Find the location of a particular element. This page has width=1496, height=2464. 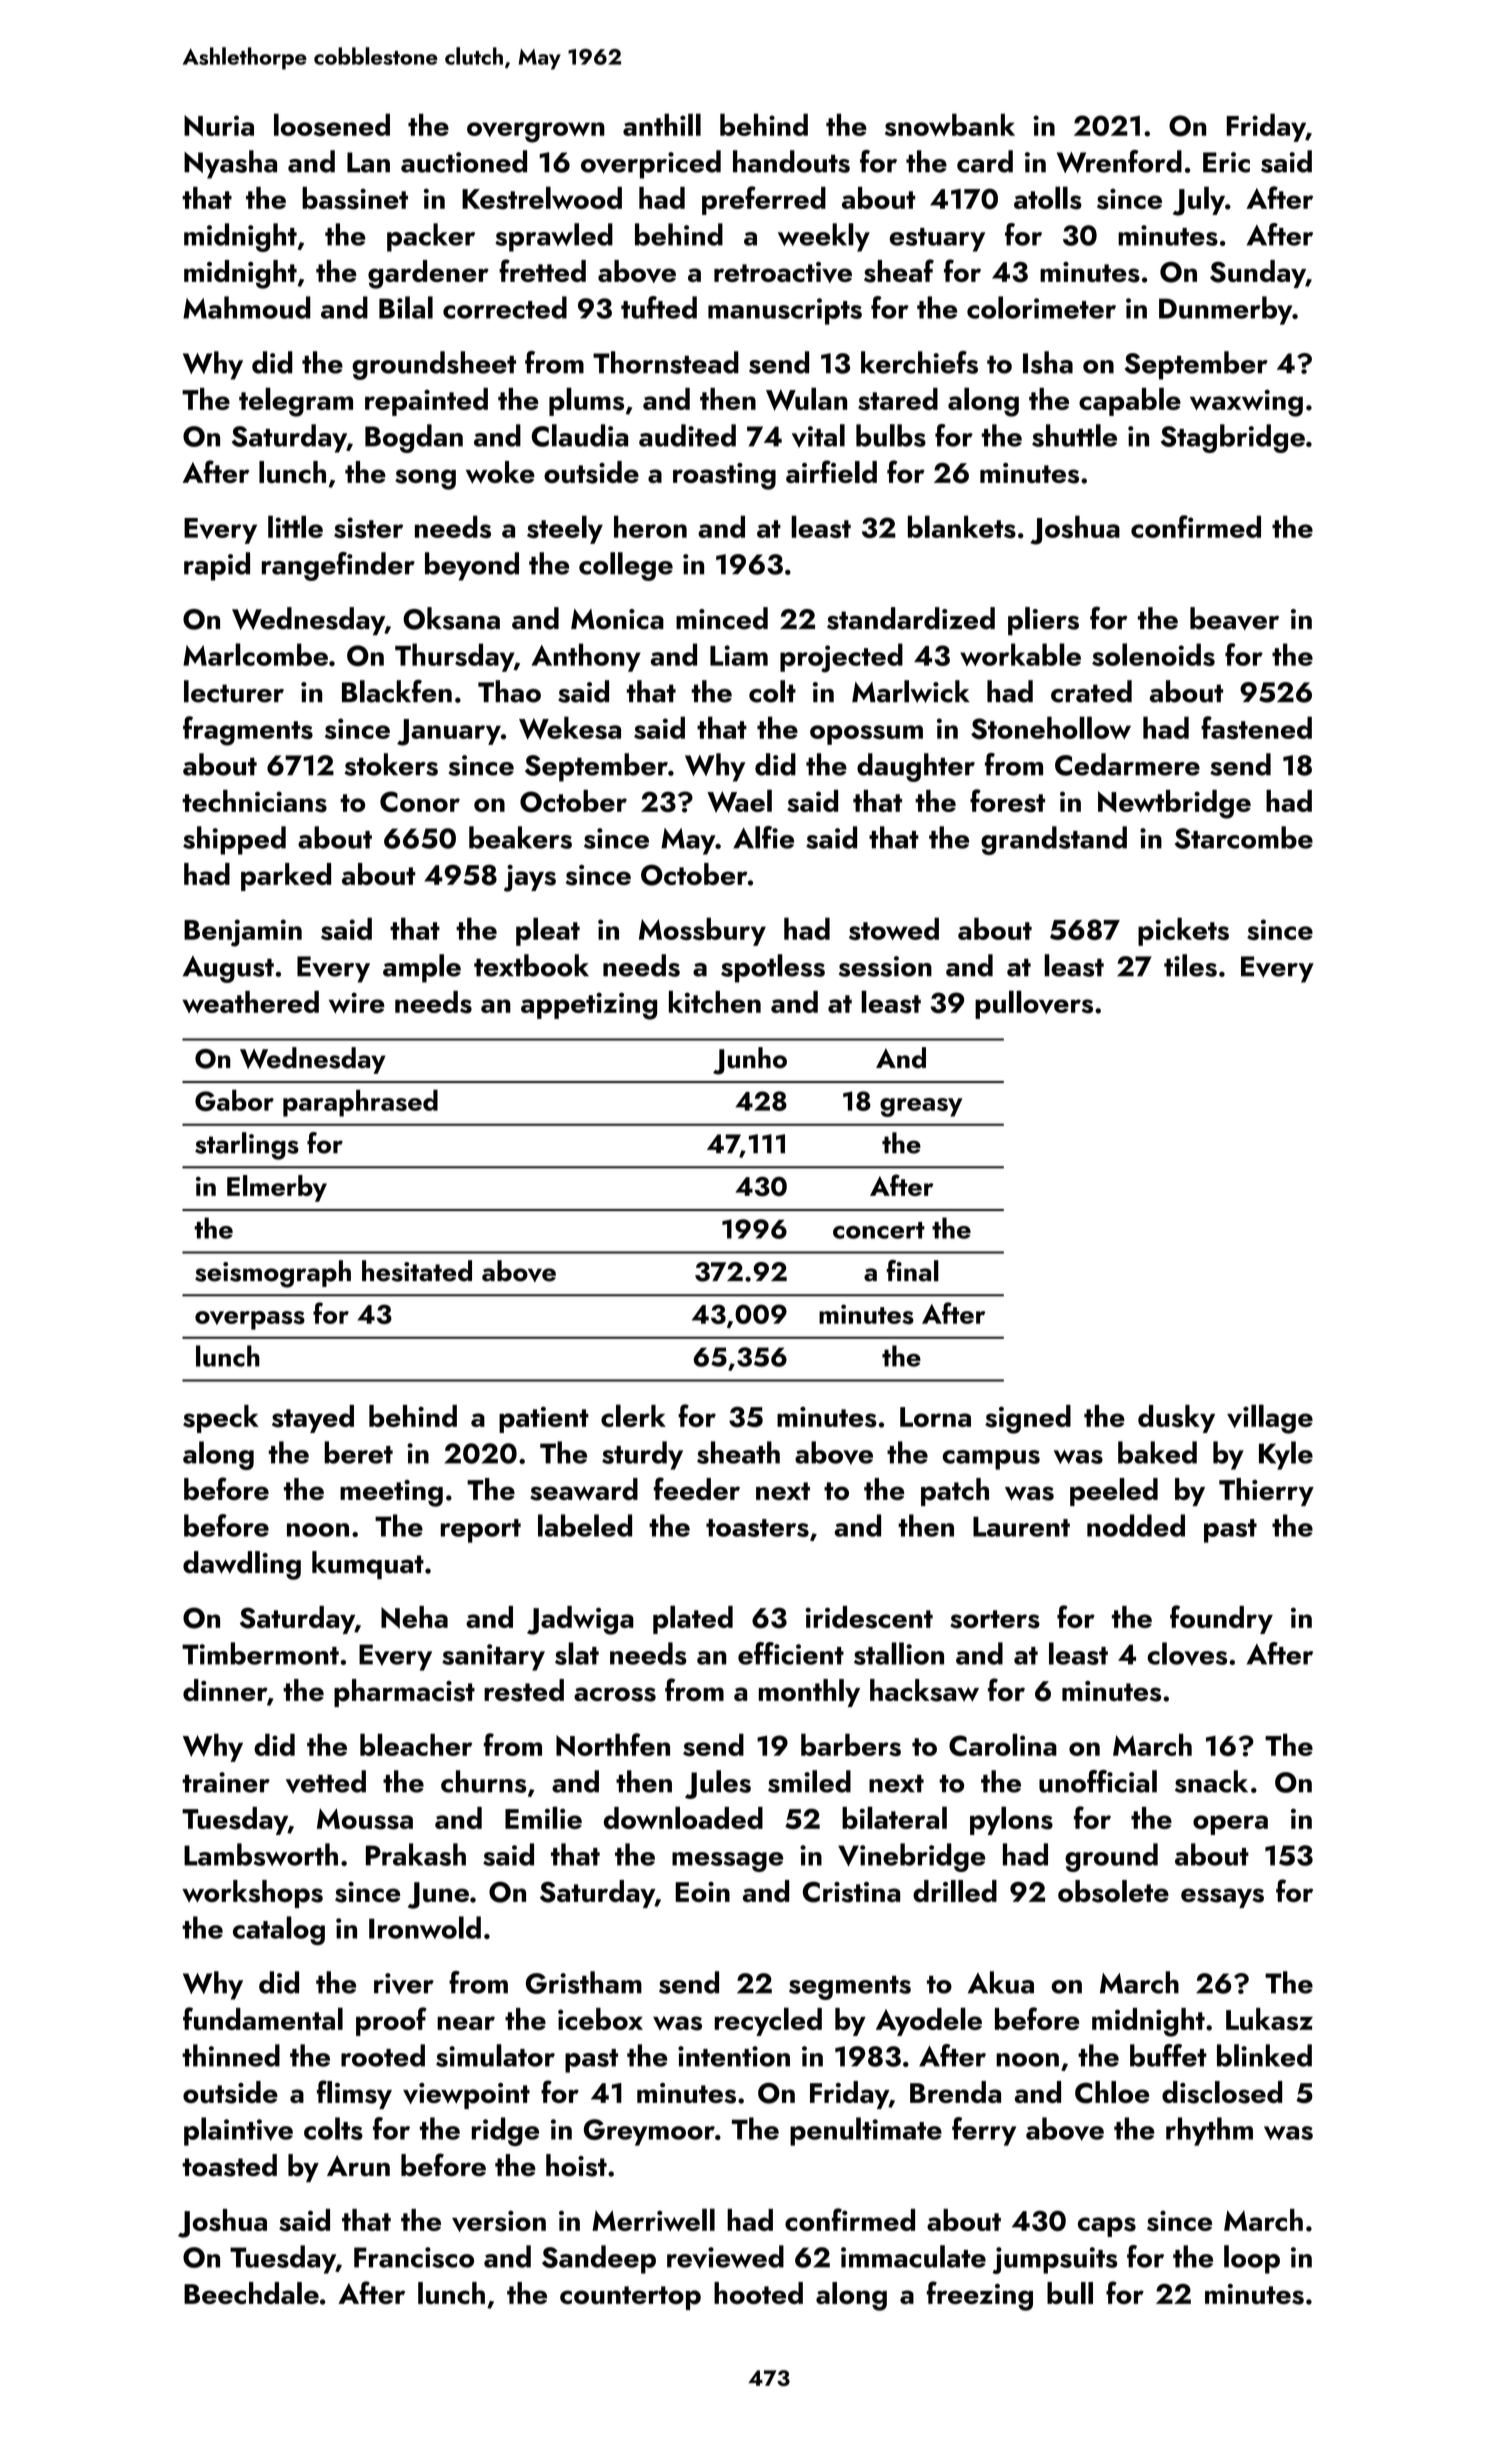

loosened is located at coordinates (332, 124).
